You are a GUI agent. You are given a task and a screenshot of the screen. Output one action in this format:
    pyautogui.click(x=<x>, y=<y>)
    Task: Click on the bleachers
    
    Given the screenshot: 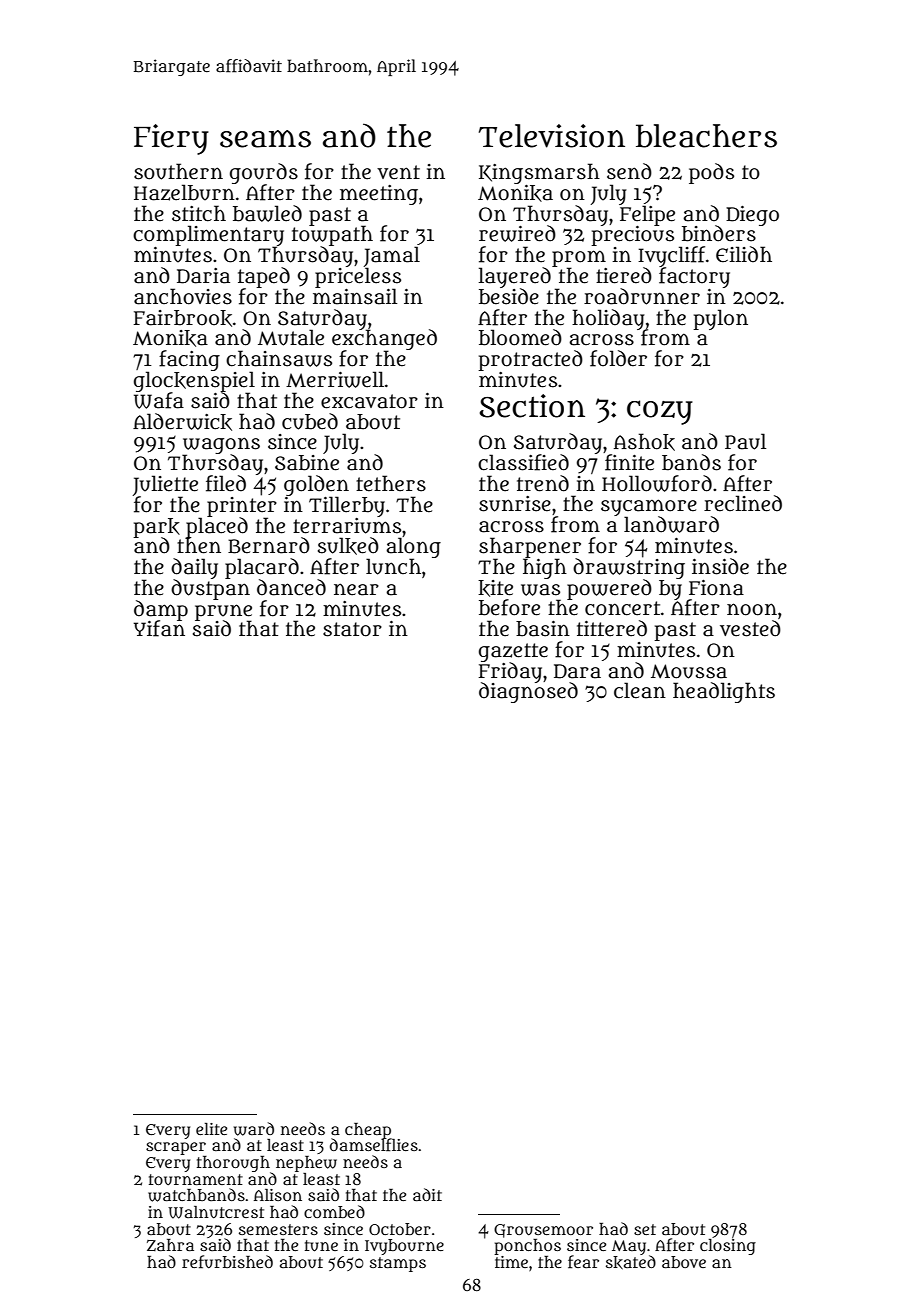 What is the action you would take?
    pyautogui.click(x=706, y=136)
